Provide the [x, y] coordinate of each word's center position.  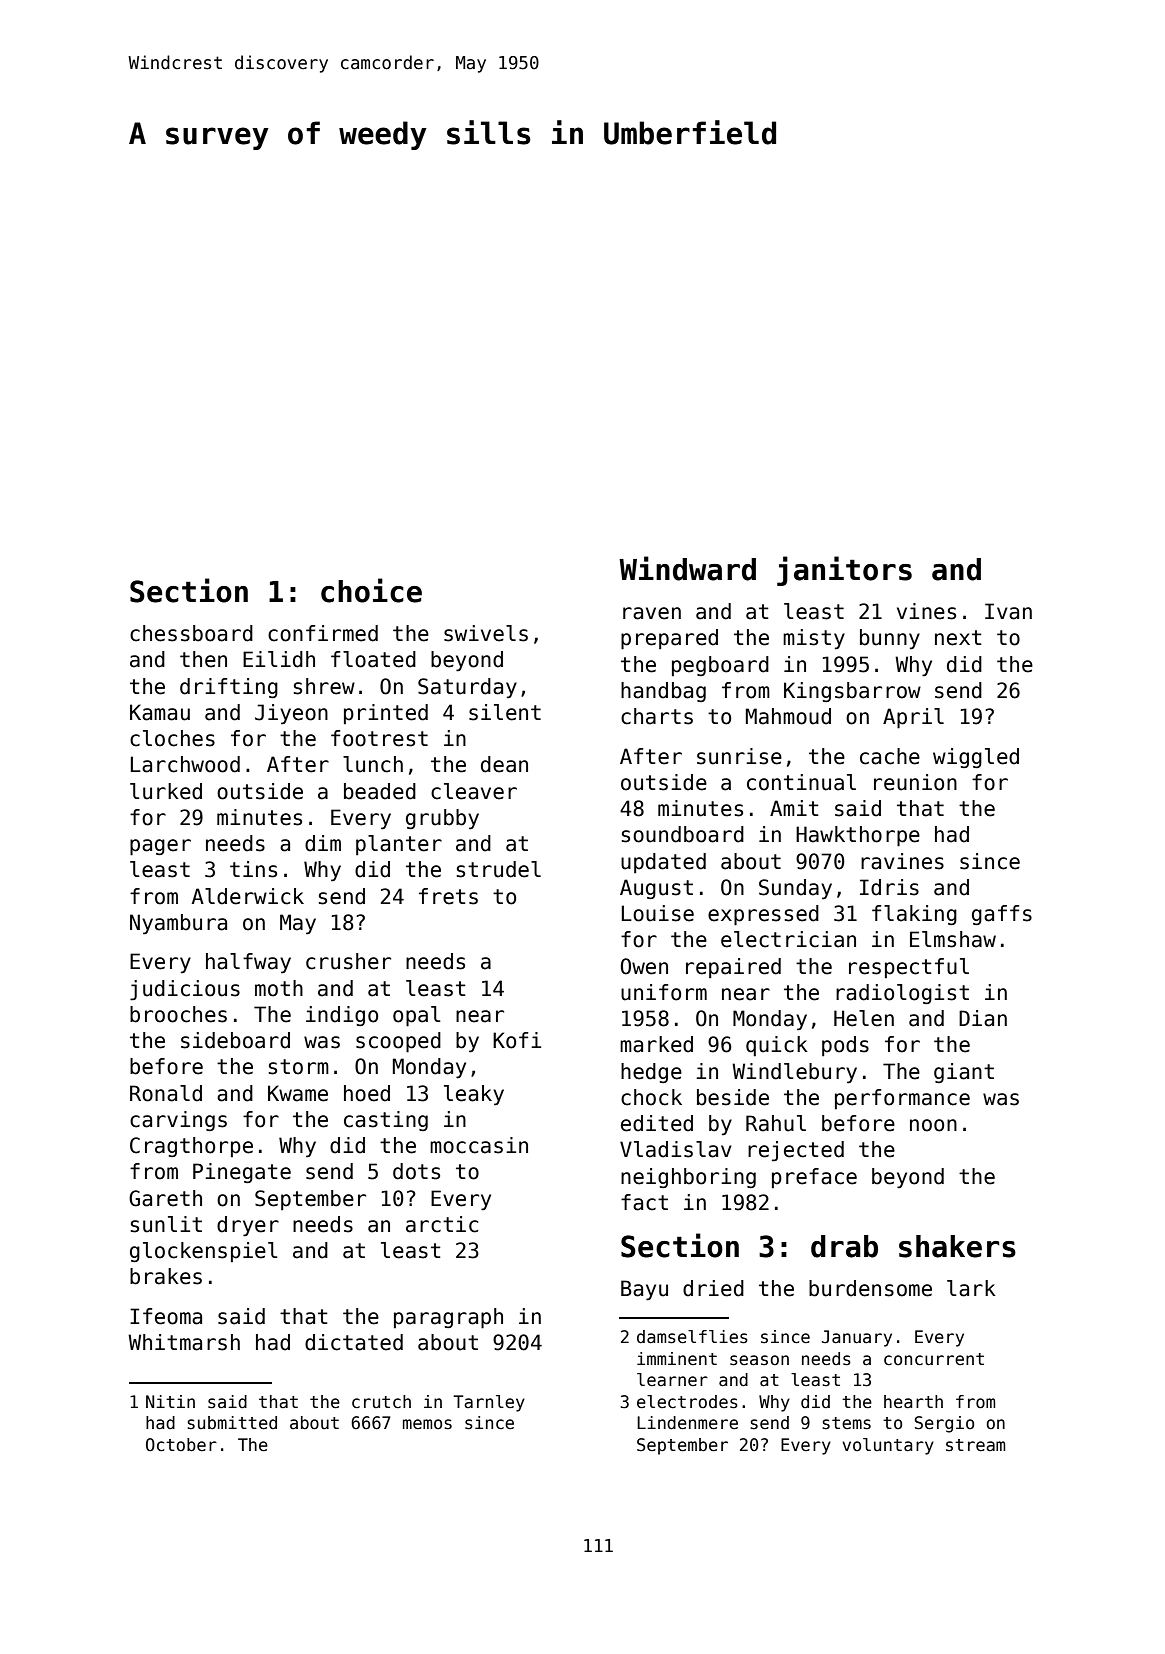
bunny [890, 639]
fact [644, 1202]
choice [371, 590]
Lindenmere [687, 1423]
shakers [957, 1246]
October [181, 1445]
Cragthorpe [191, 1147]
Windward [687, 568]
